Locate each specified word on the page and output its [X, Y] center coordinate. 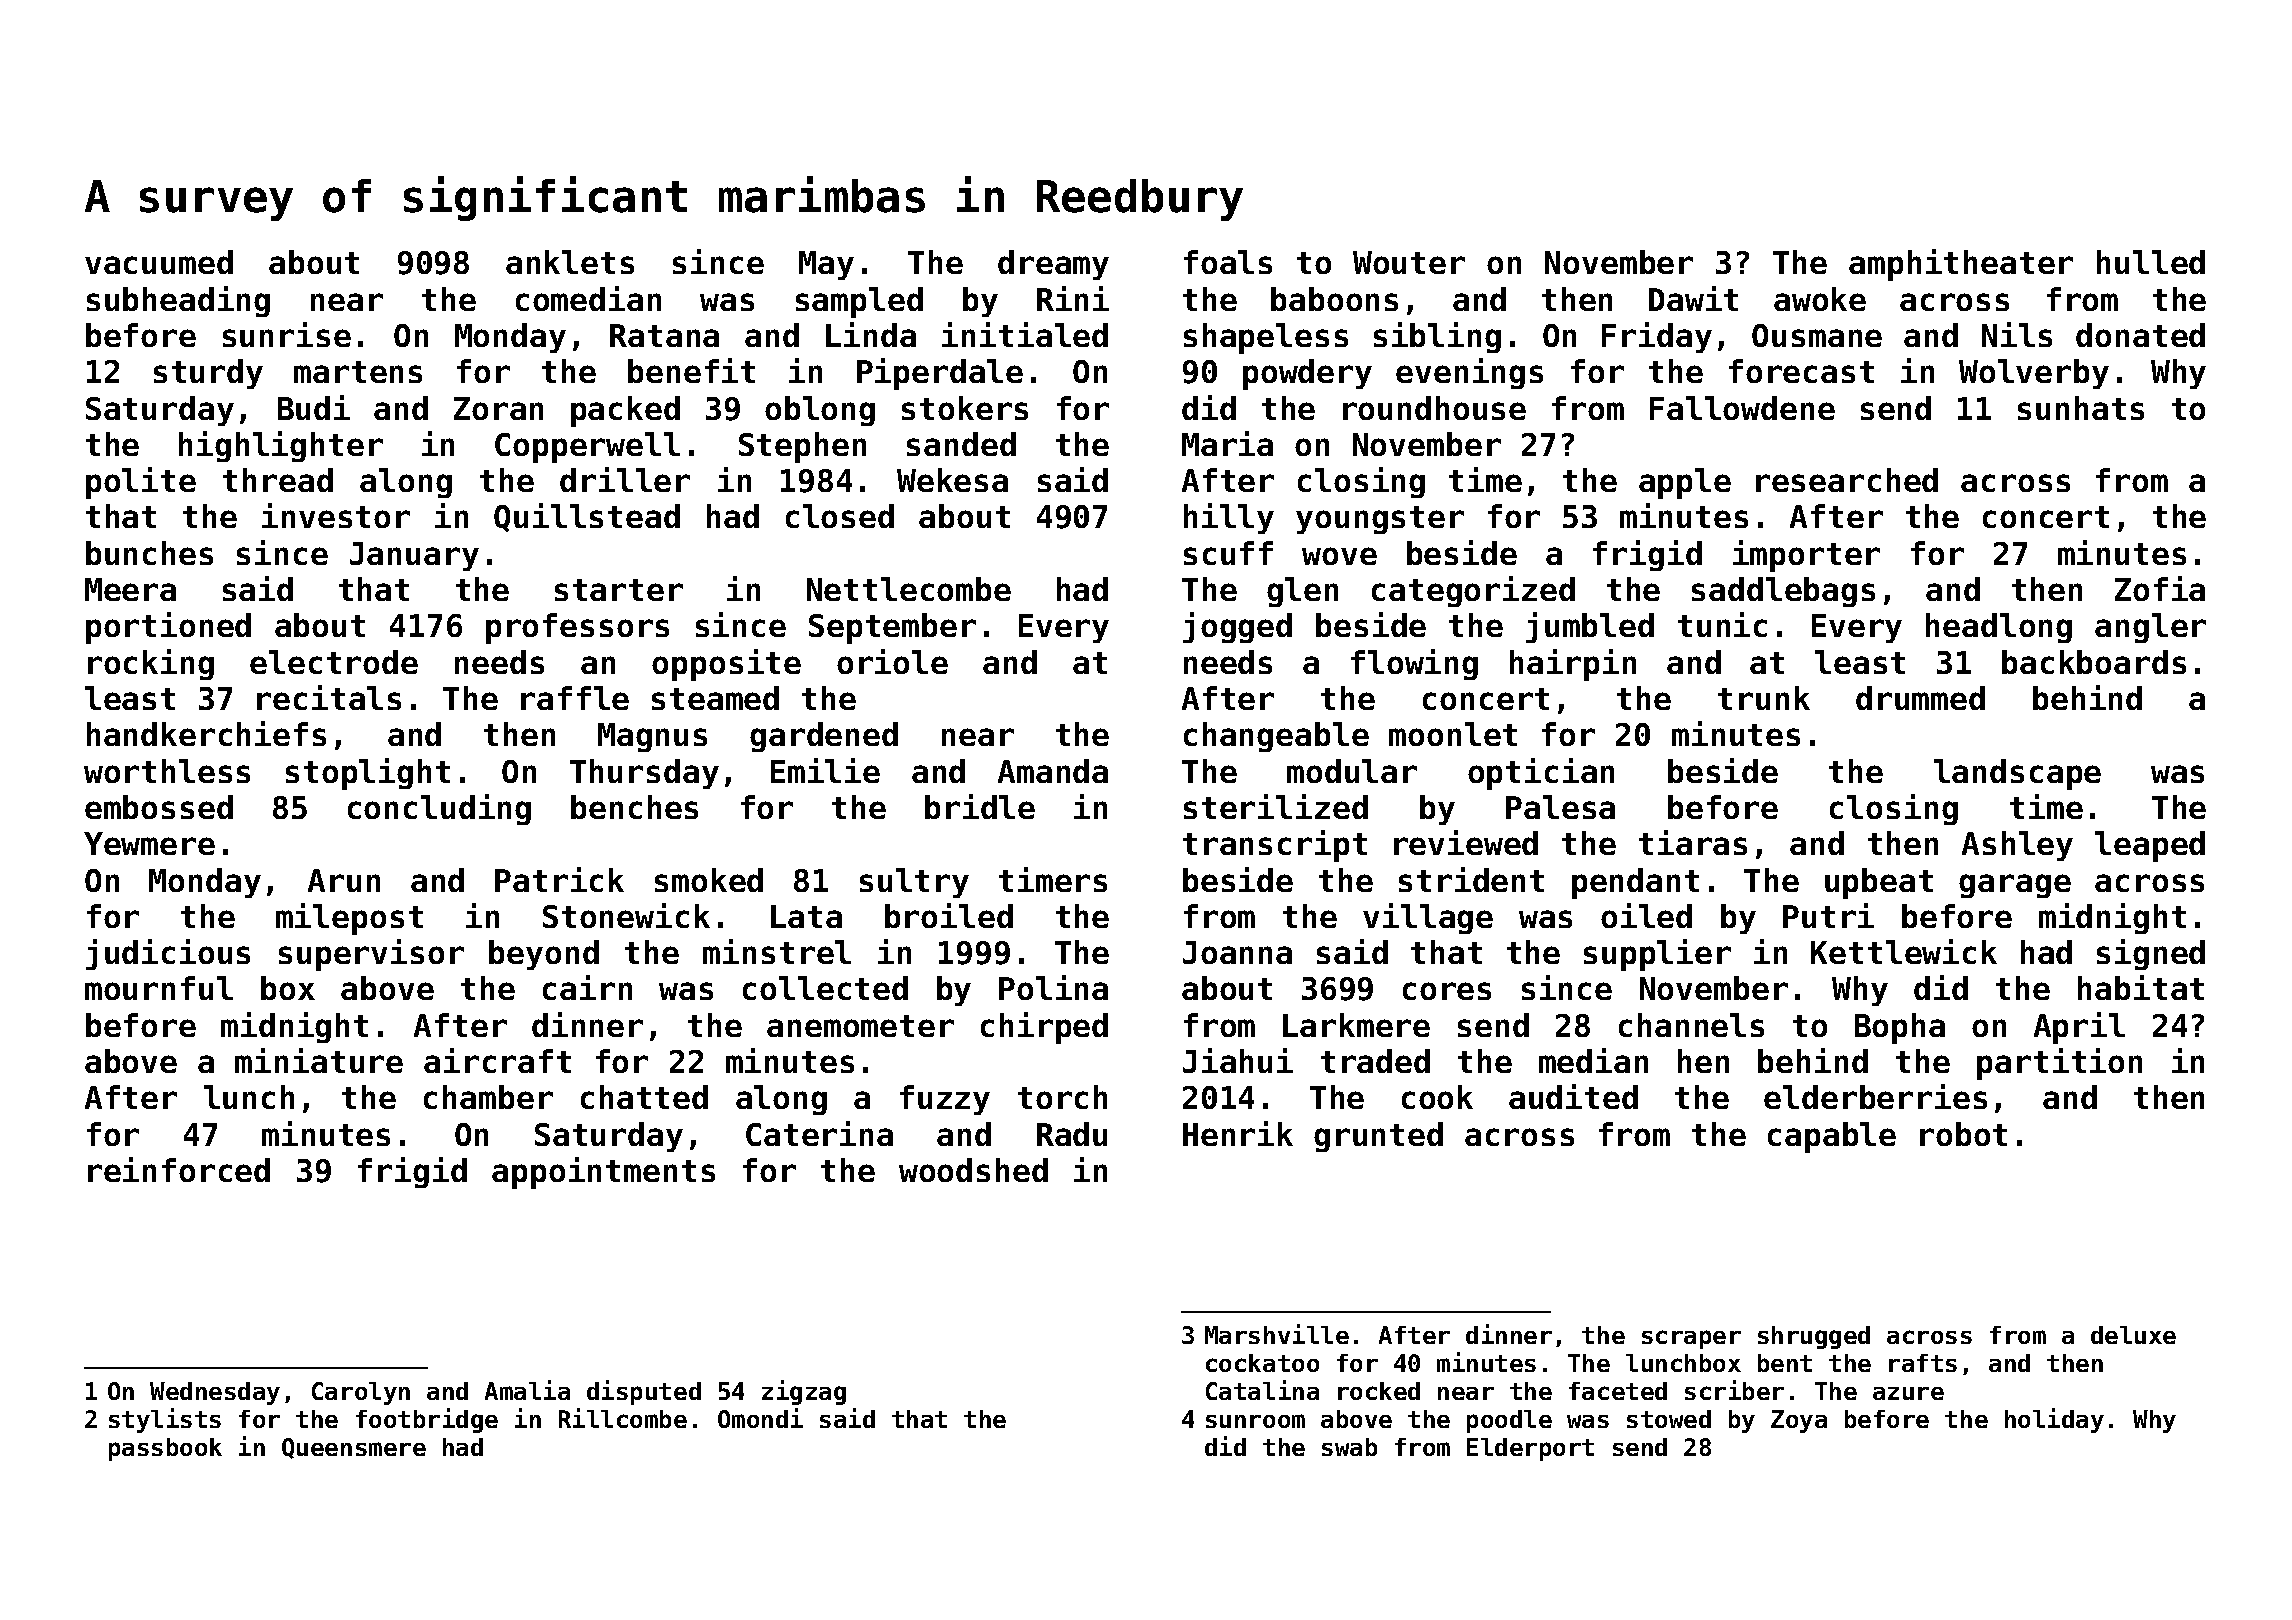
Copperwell [587, 447]
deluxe [2133, 1335]
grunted [1378, 1137]
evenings [1469, 373]
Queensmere [354, 1448]
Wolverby [2034, 374]
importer [1806, 556]
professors [577, 628]
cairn [587, 987]
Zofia [2160, 588]
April [2079, 1028]
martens [358, 372]
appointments [603, 1173]
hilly [1229, 518]
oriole [892, 661]
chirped [1044, 1028]
